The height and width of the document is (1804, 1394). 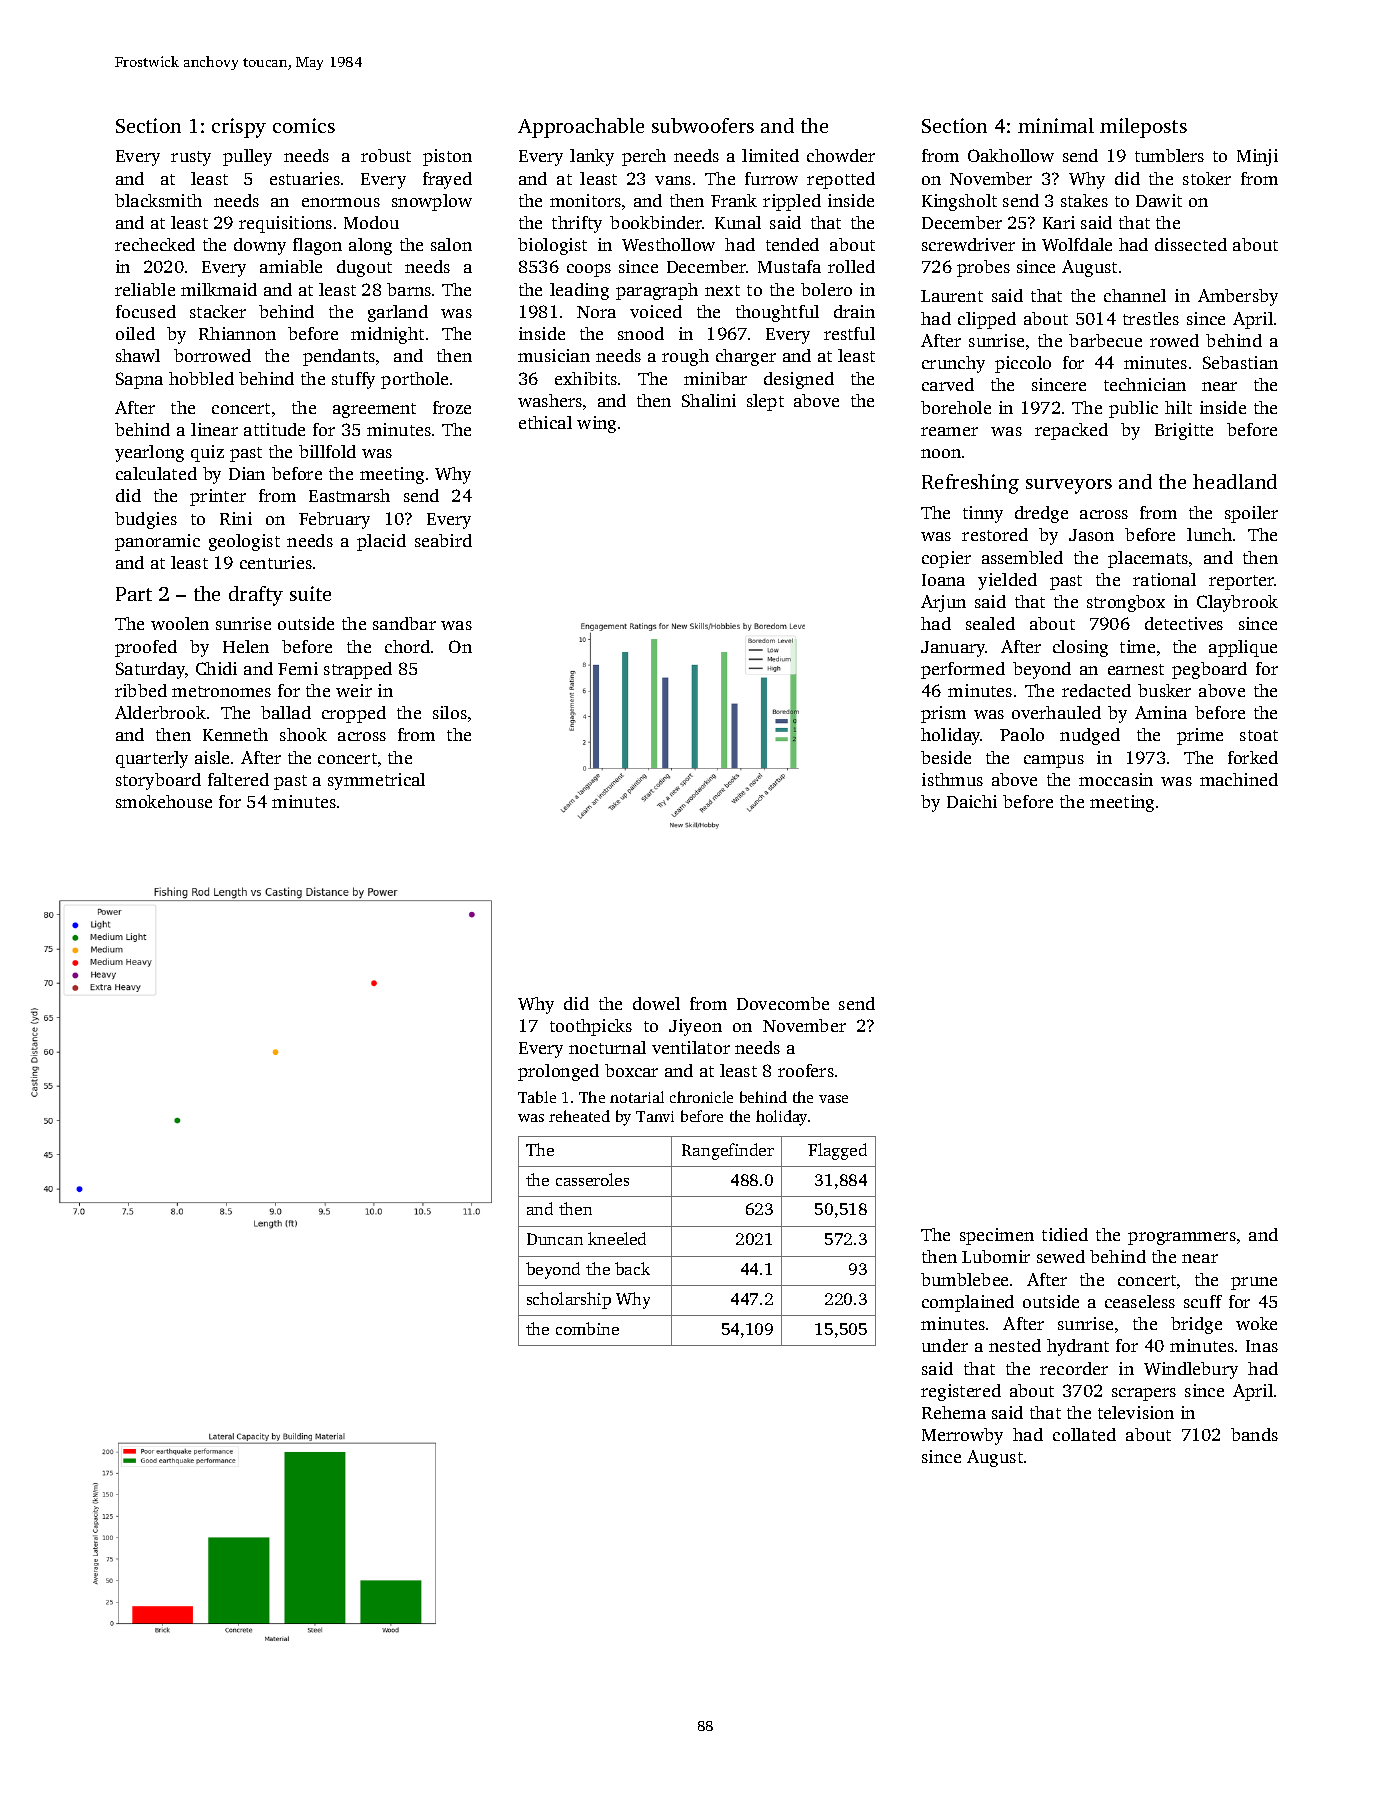 I want to click on back, so click(x=632, y=1268).
